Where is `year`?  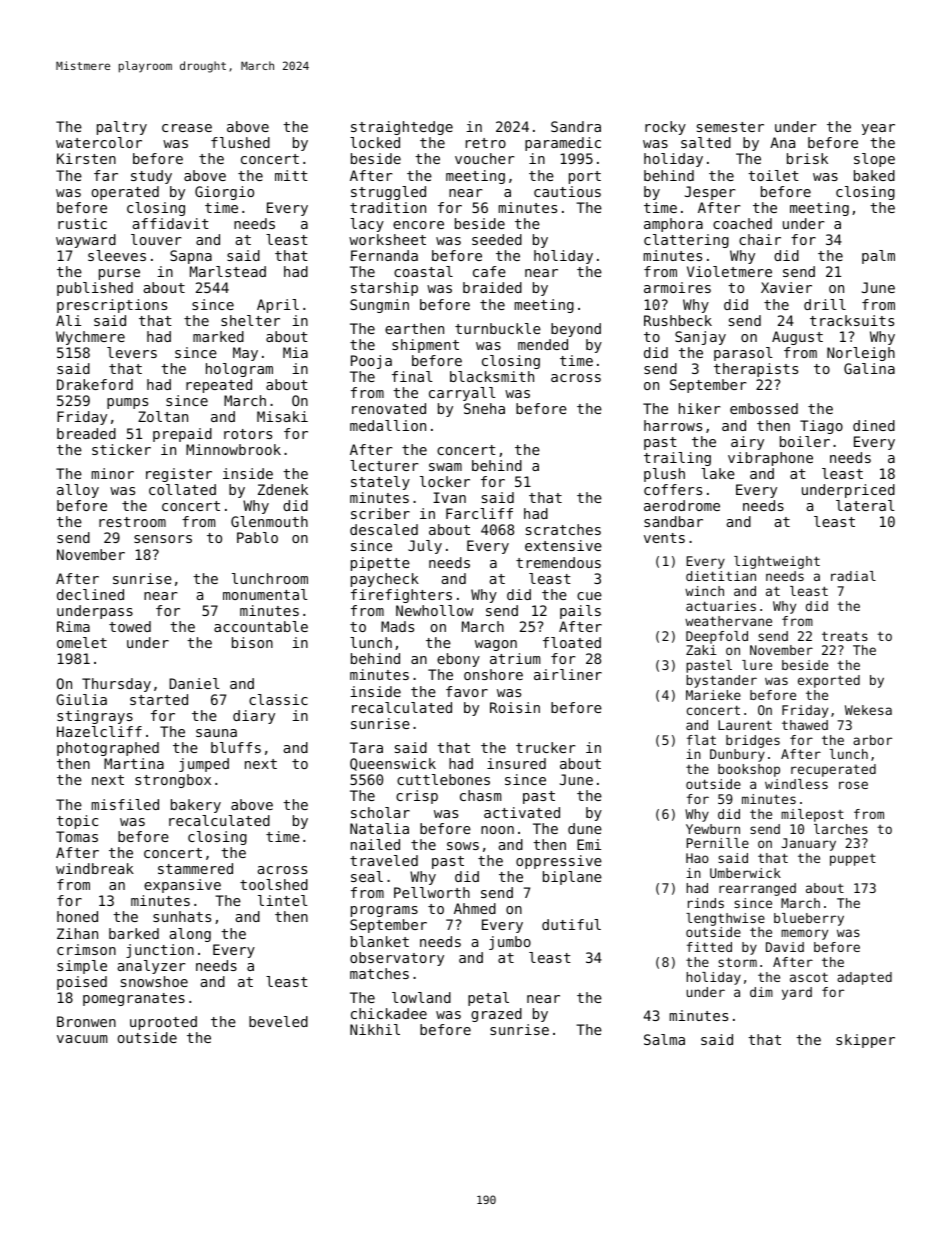 year is located at coordinates (878, 129).
